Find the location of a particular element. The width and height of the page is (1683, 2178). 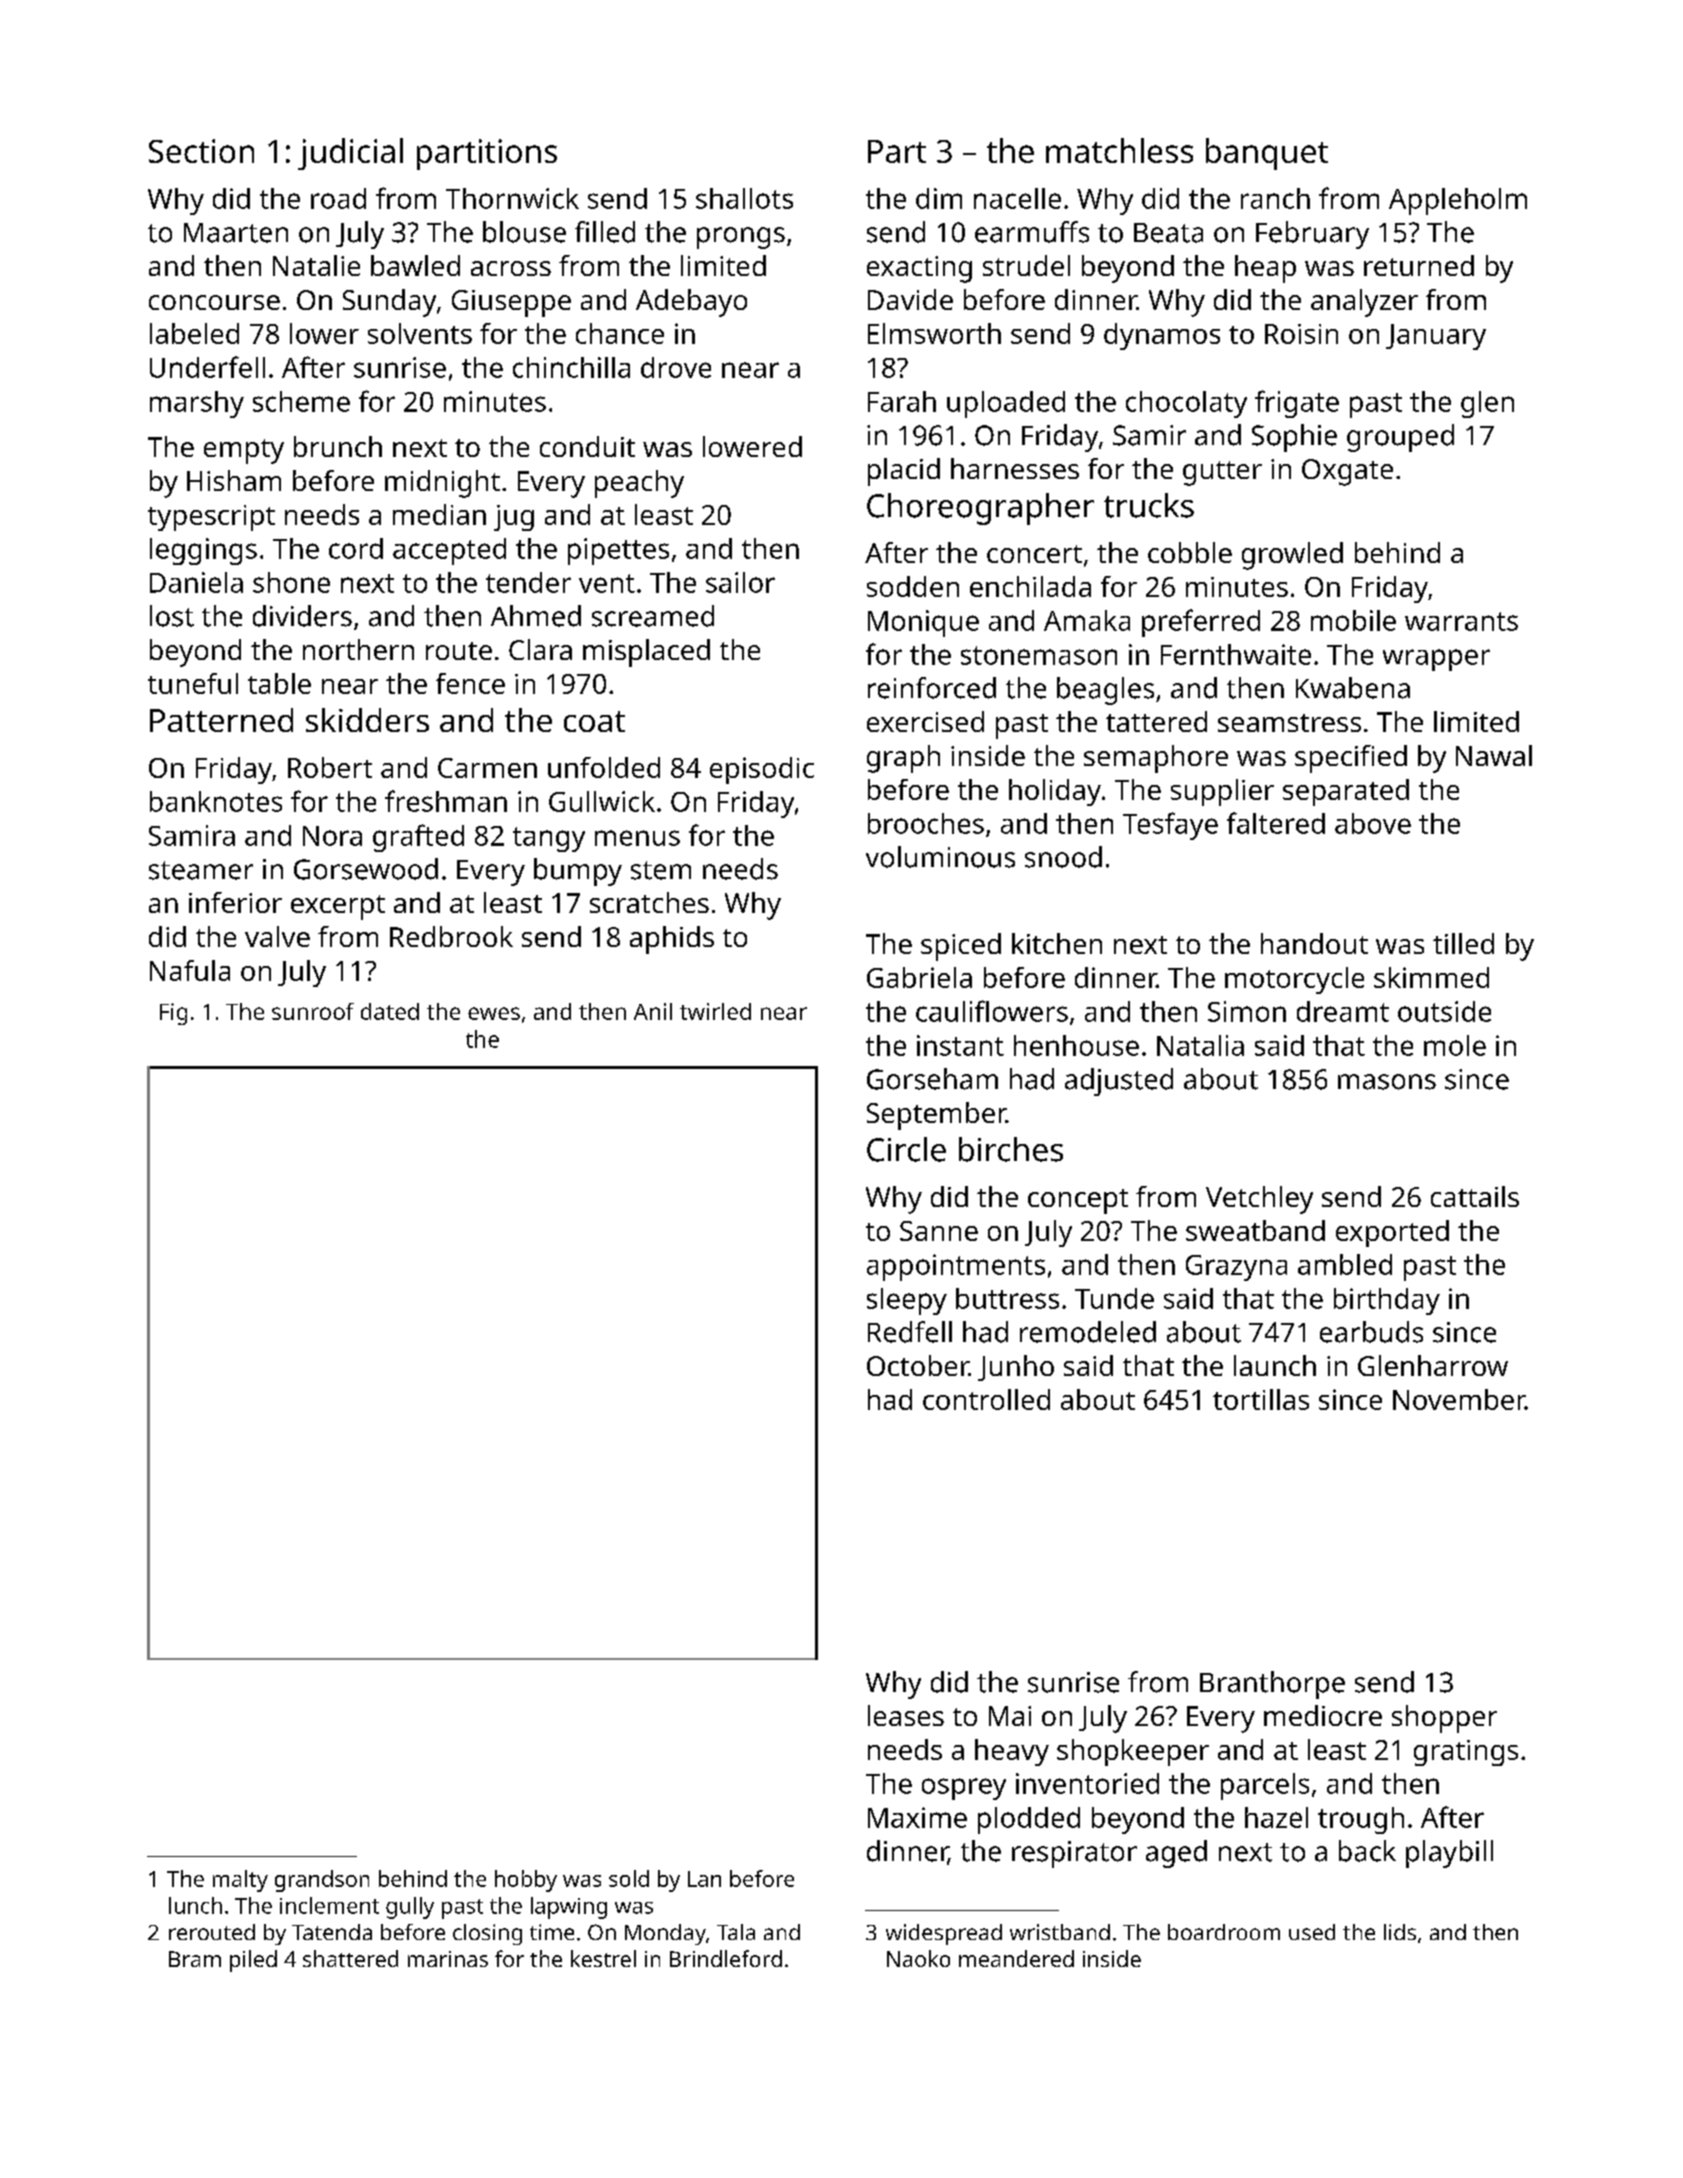

banquet is located at coordinates (1267, 154).
